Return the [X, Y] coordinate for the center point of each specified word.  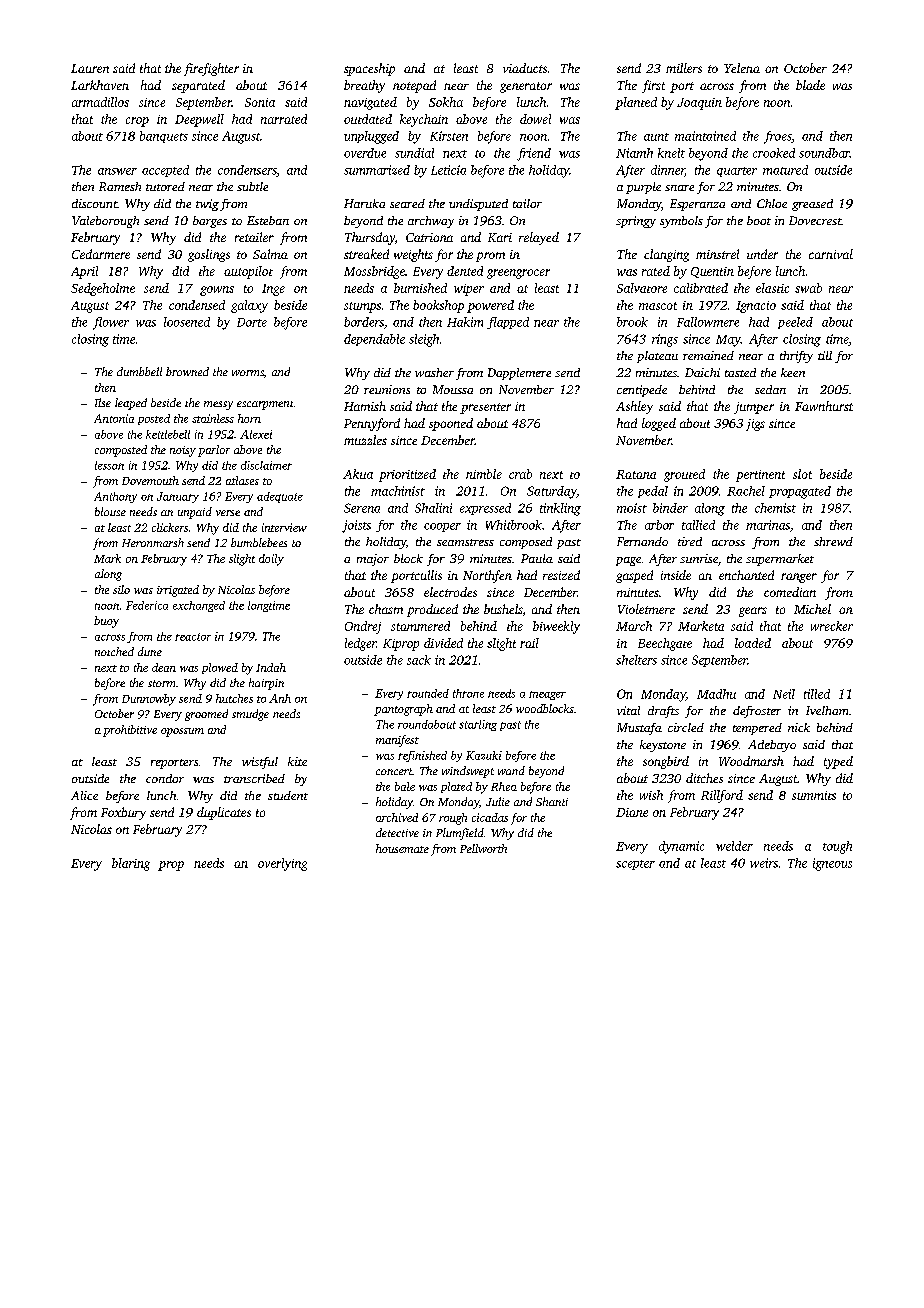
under [762, 254]
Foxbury [123, 813]
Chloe [772, 203]
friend [534, 154]
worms [248, 373]
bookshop [438, 306]
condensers [247, 171]
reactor [193, 637]
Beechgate [665, 644]
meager [547, 695]
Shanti [552, 801]
